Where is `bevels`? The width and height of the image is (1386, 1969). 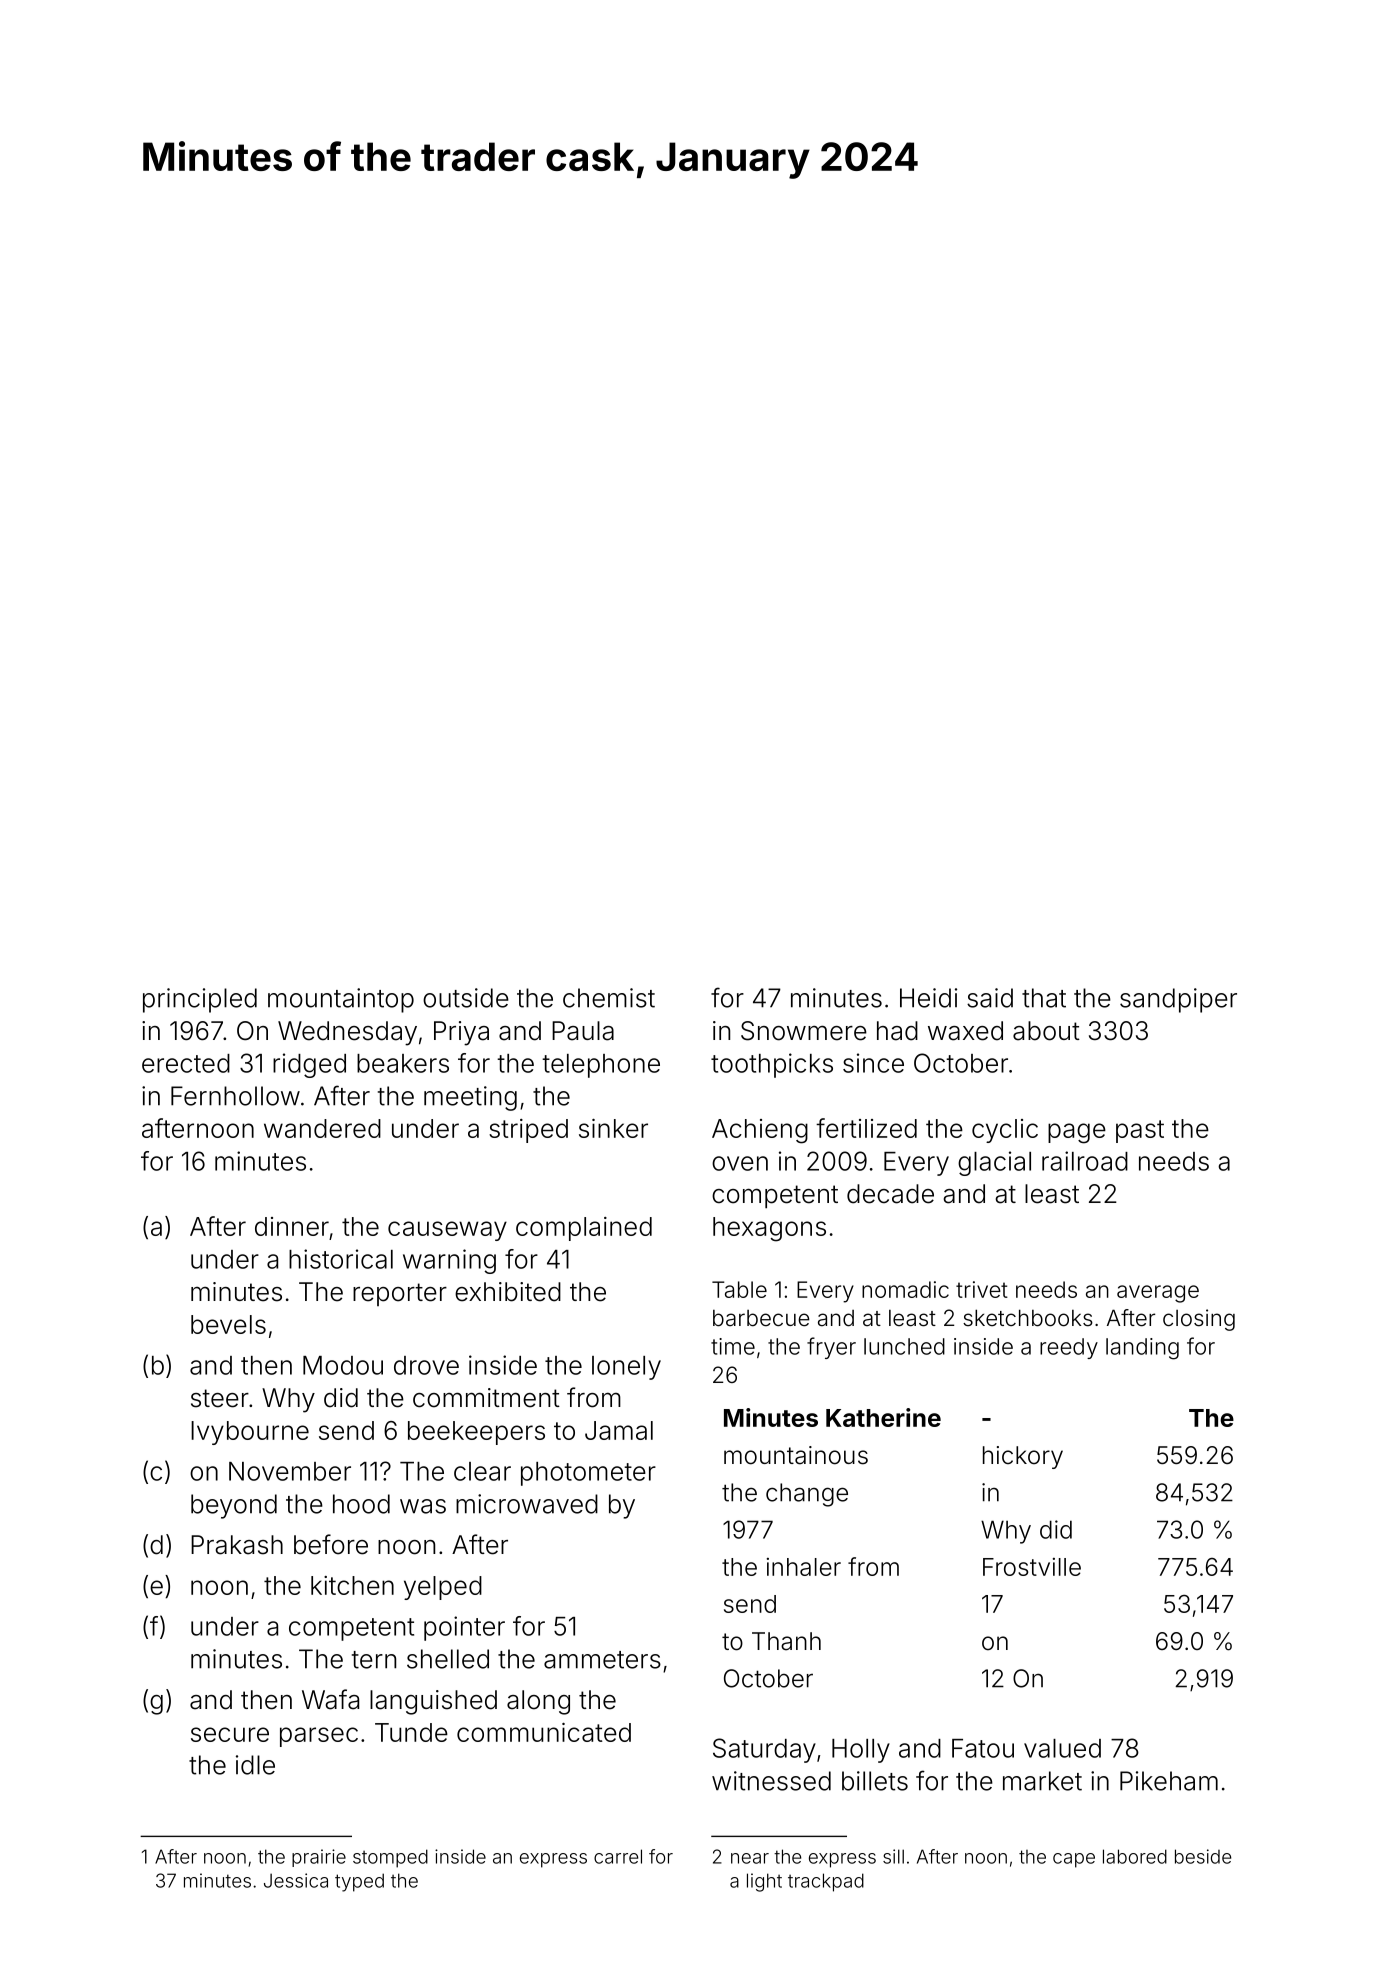
bevels is located at coordinates (228, 1324).
